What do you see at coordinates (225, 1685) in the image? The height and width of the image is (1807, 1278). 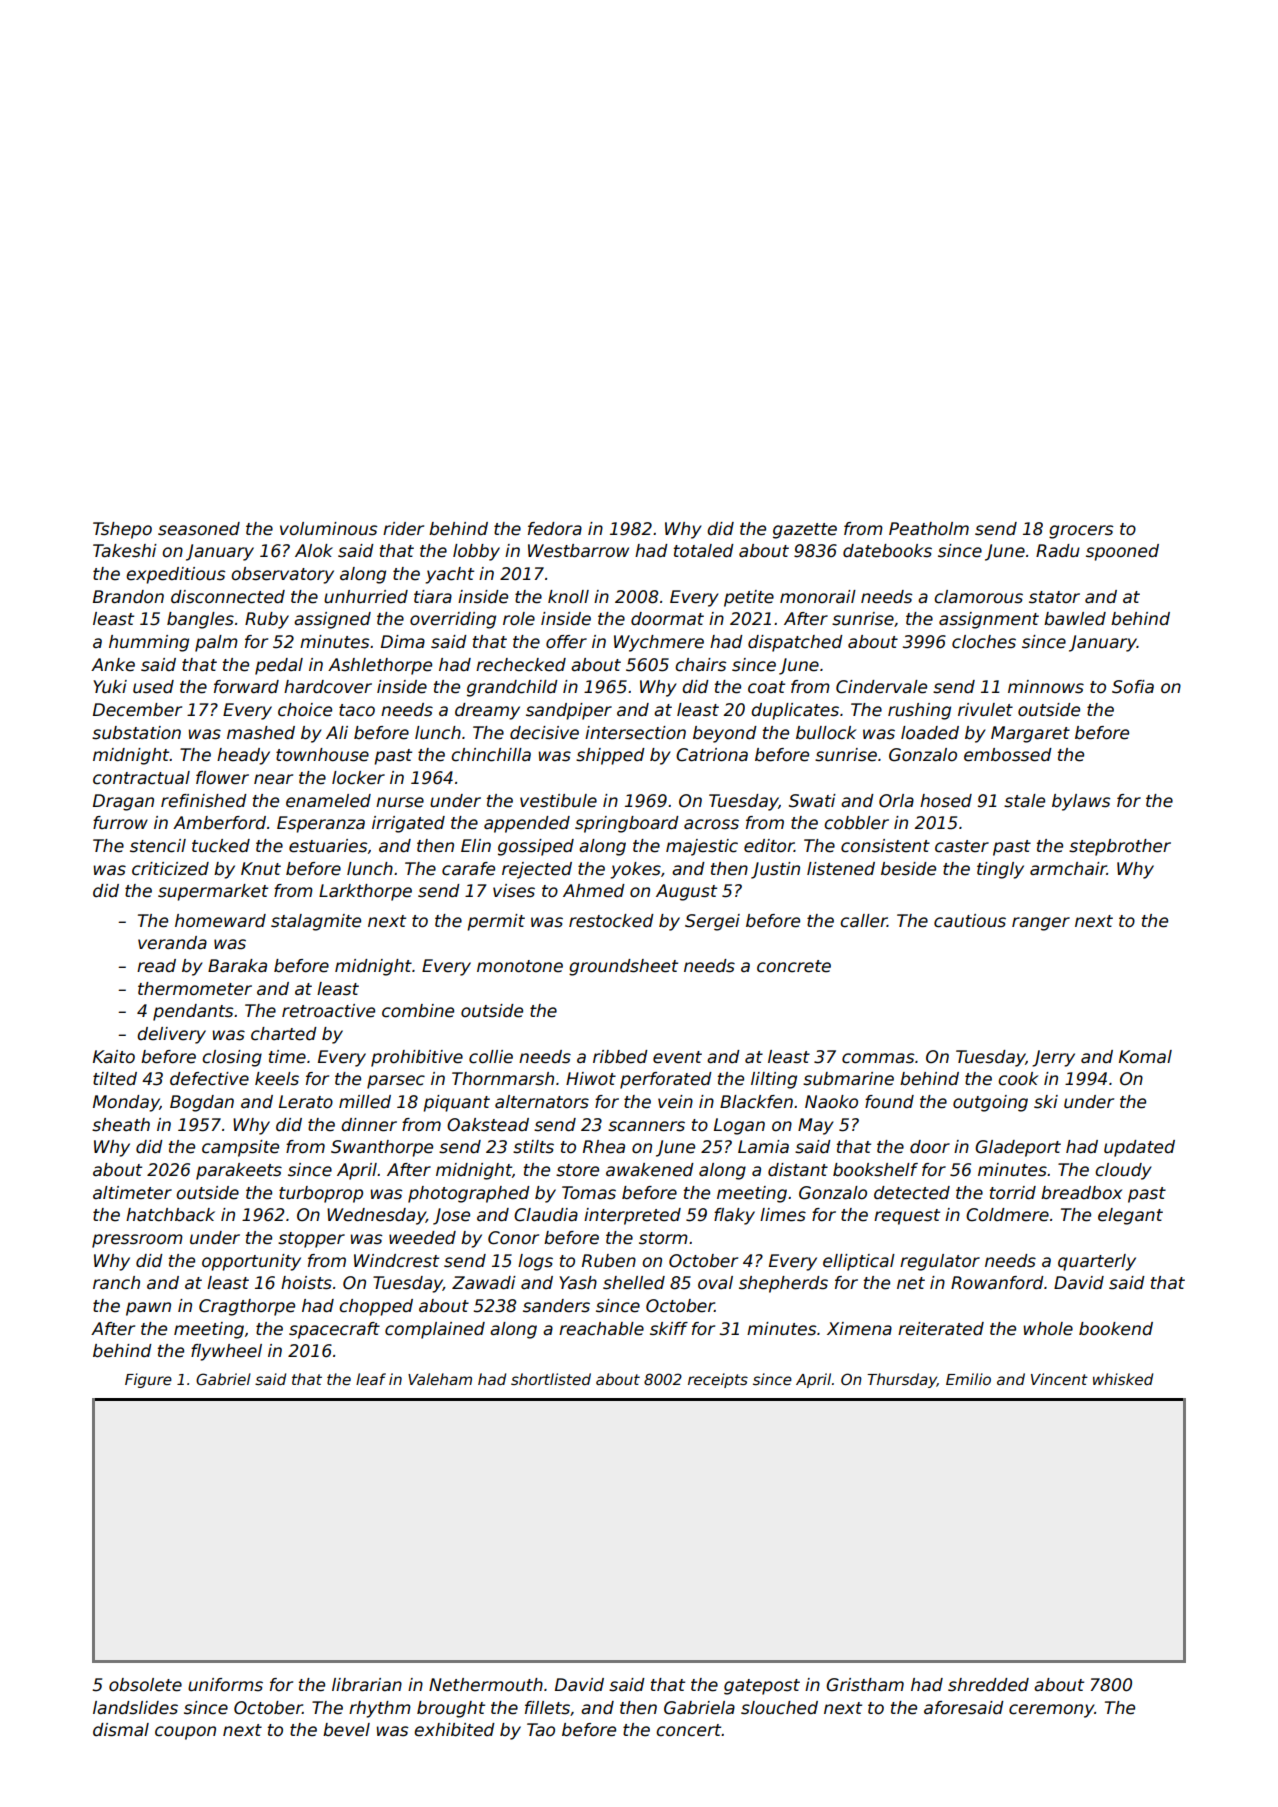 I see `uniforms` at bounding box center [225, 1685].
